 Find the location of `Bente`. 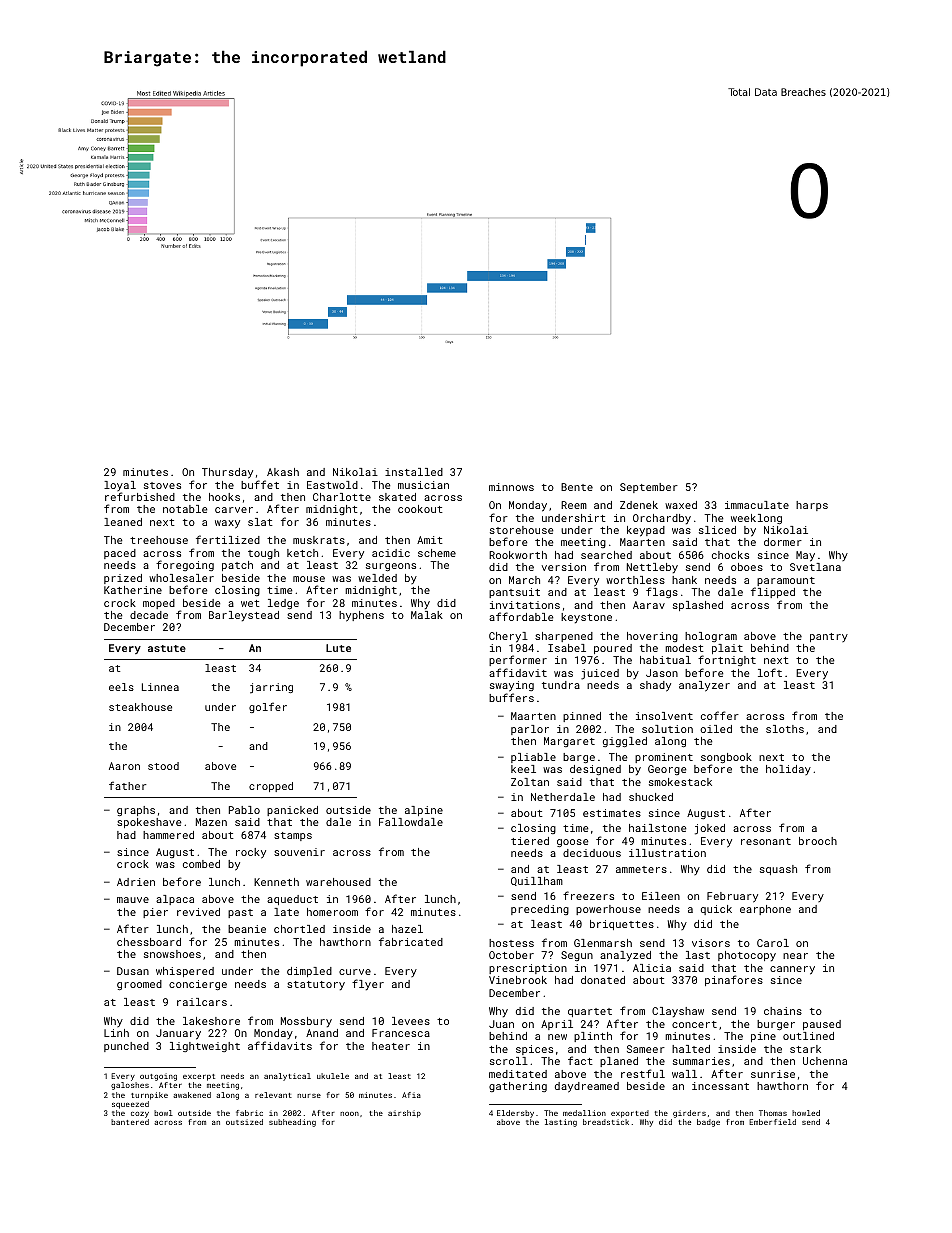

Bente is located at coordinates (577, 487).
